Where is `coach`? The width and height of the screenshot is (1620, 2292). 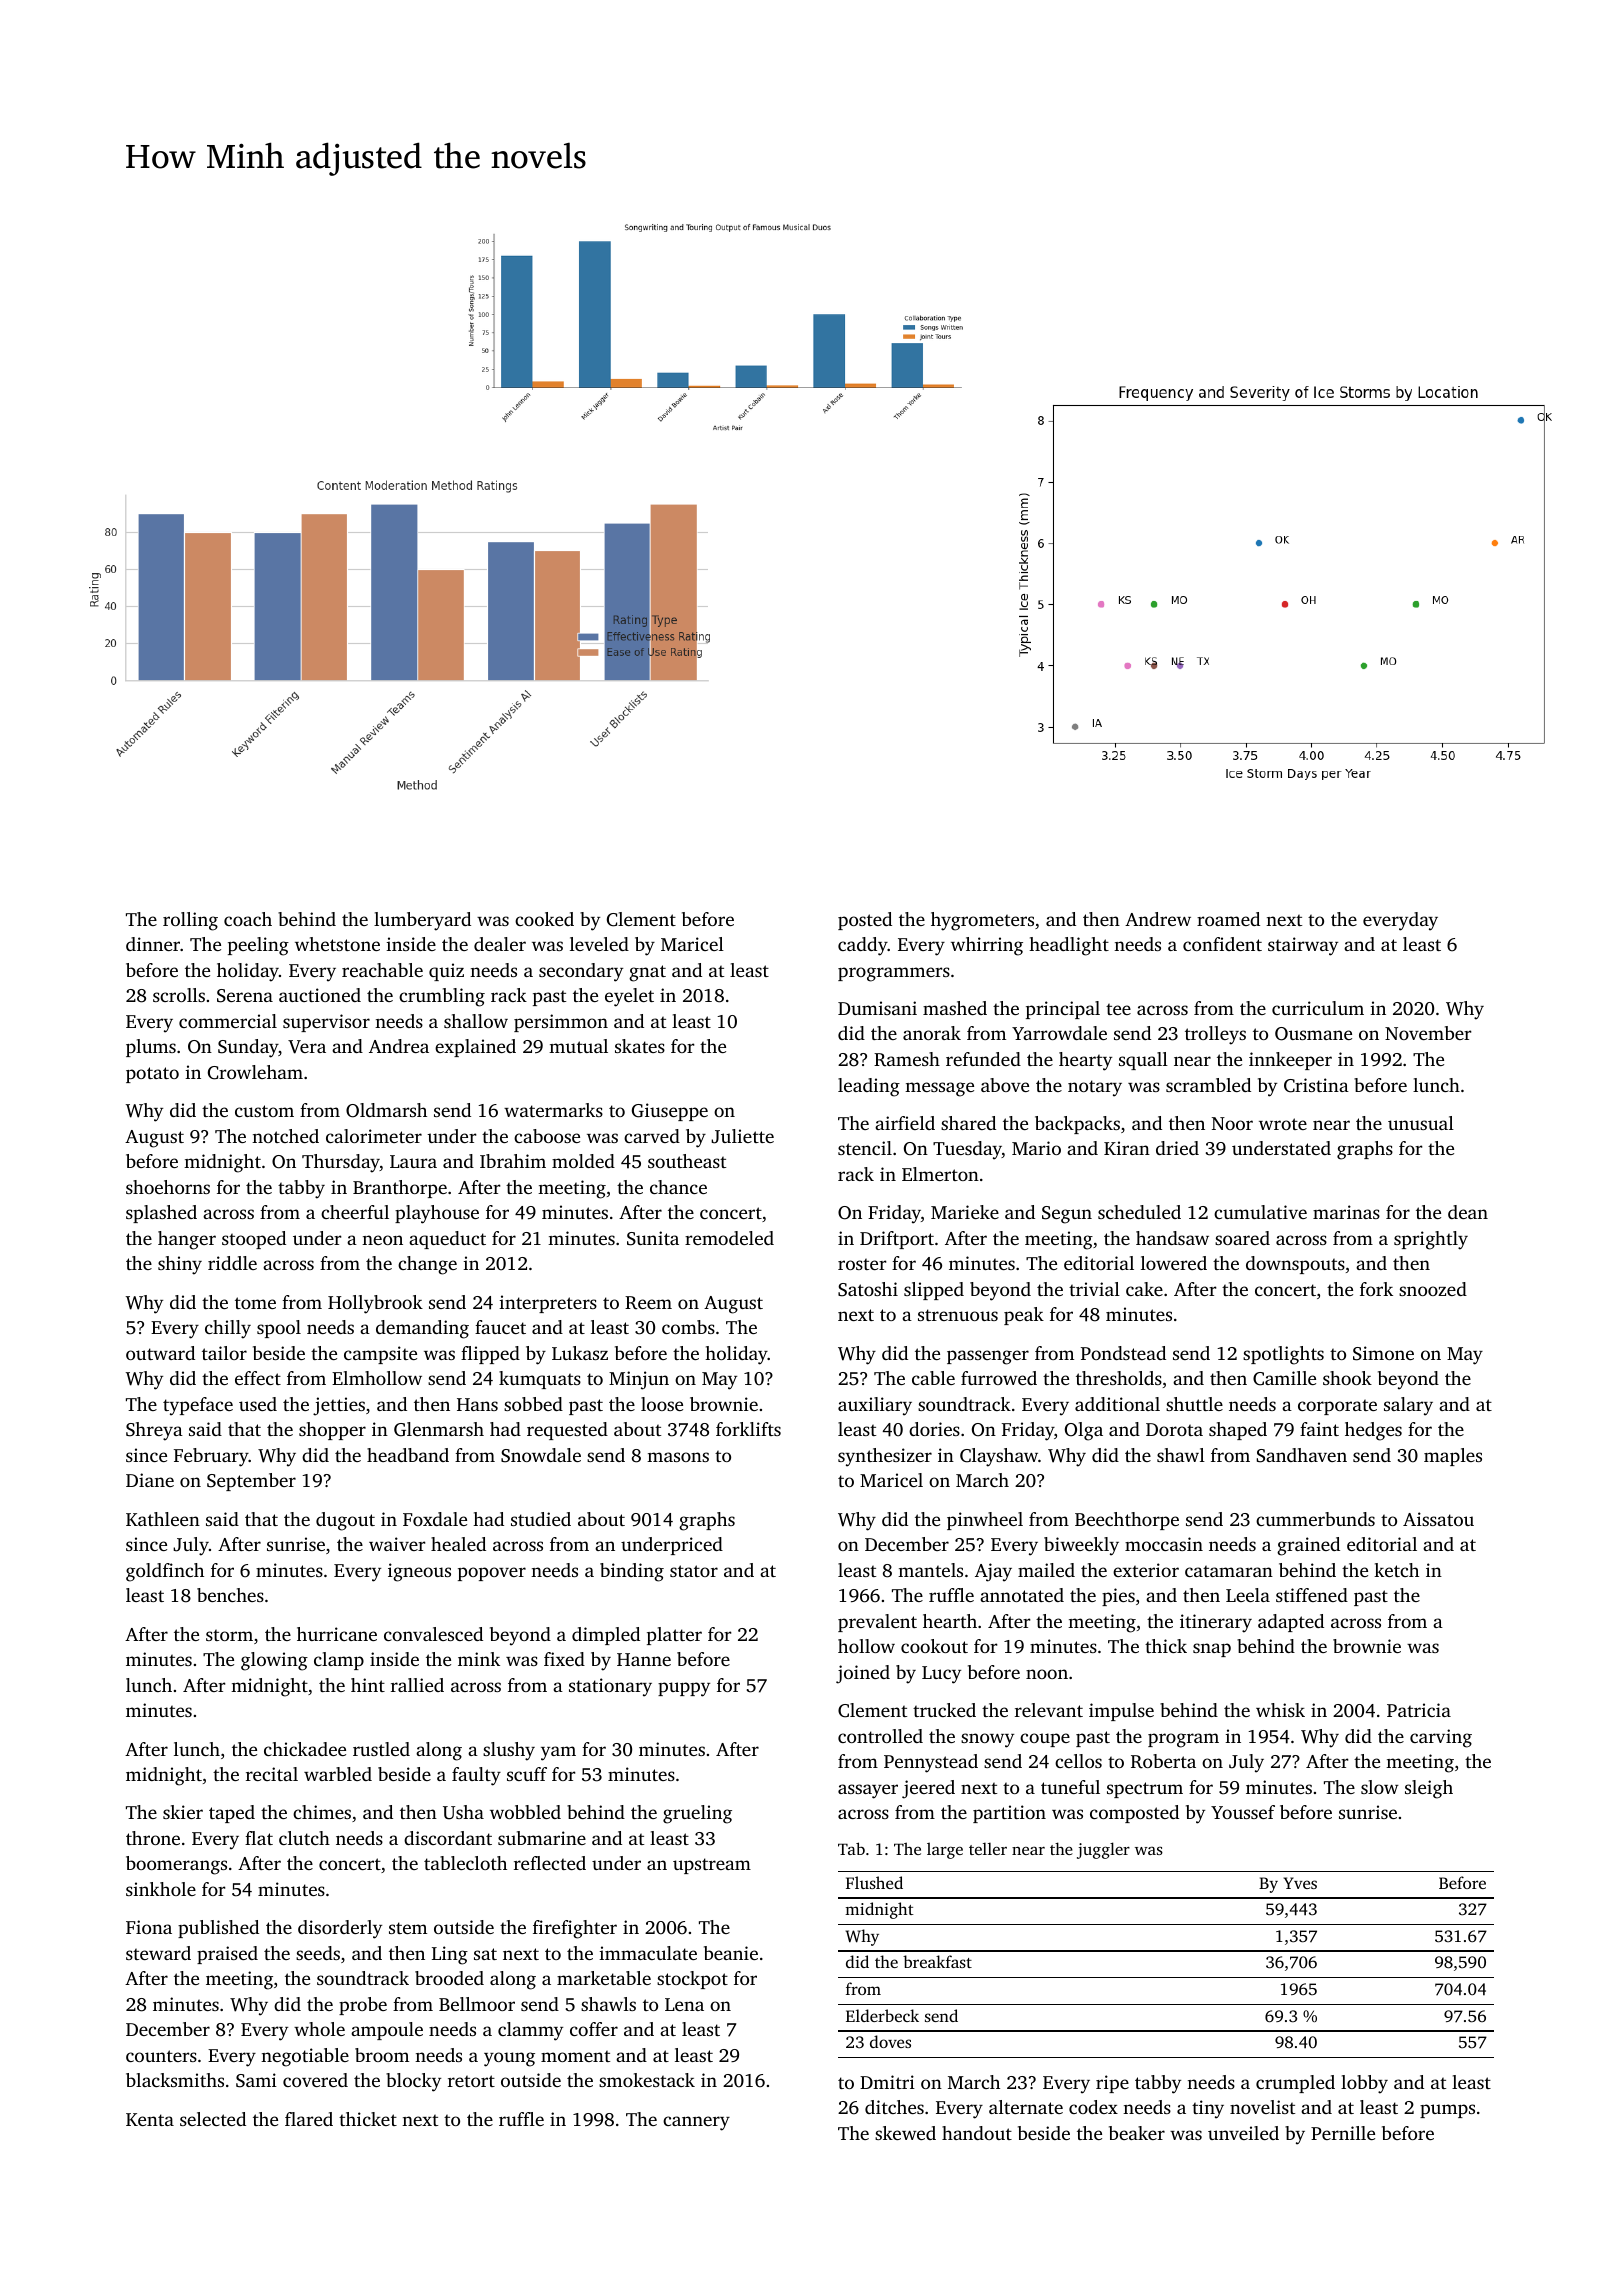
coach is located at coordinates (248, 919).
